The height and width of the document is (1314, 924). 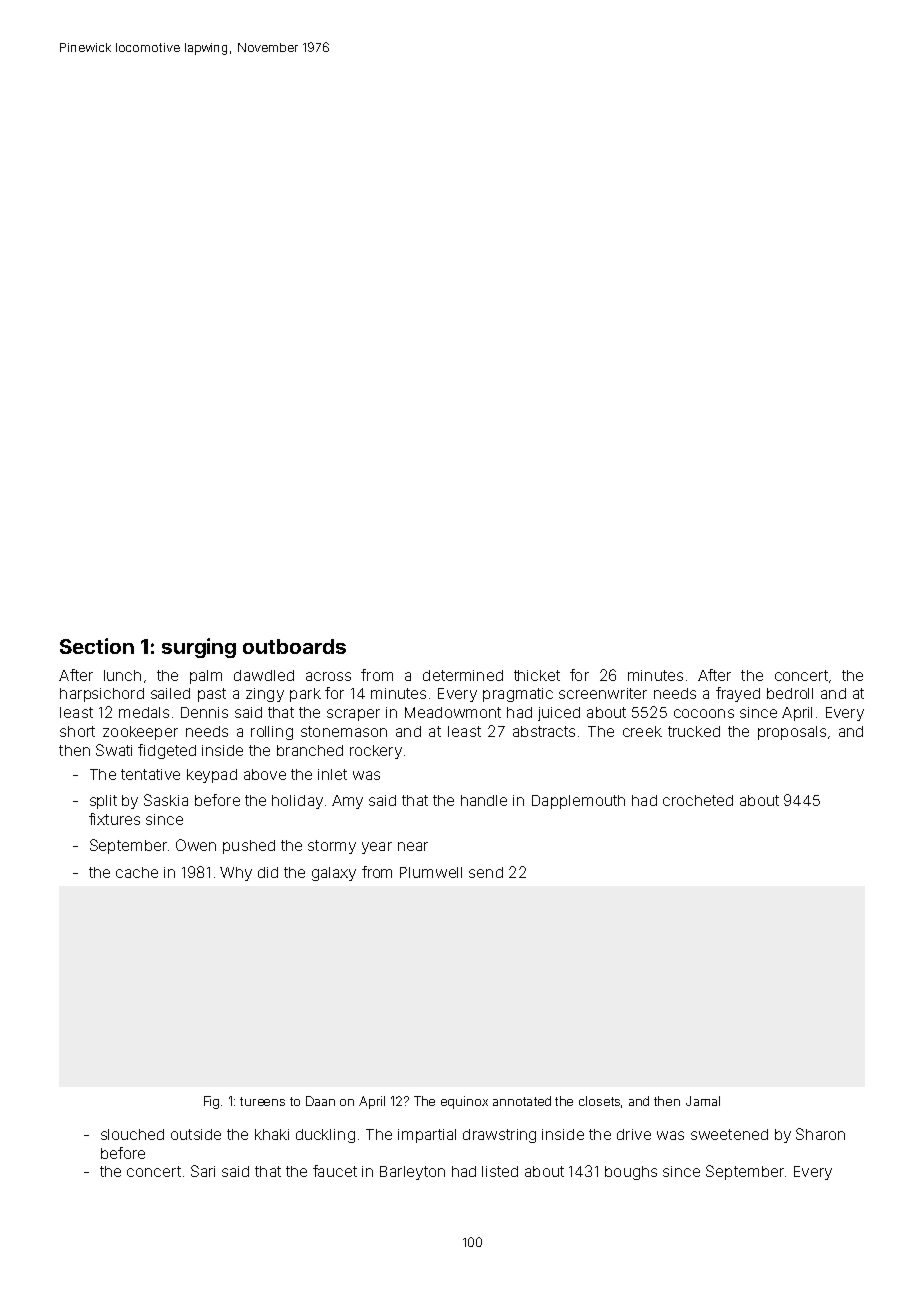 I want to click on cache, so click(x=137, y=872).
